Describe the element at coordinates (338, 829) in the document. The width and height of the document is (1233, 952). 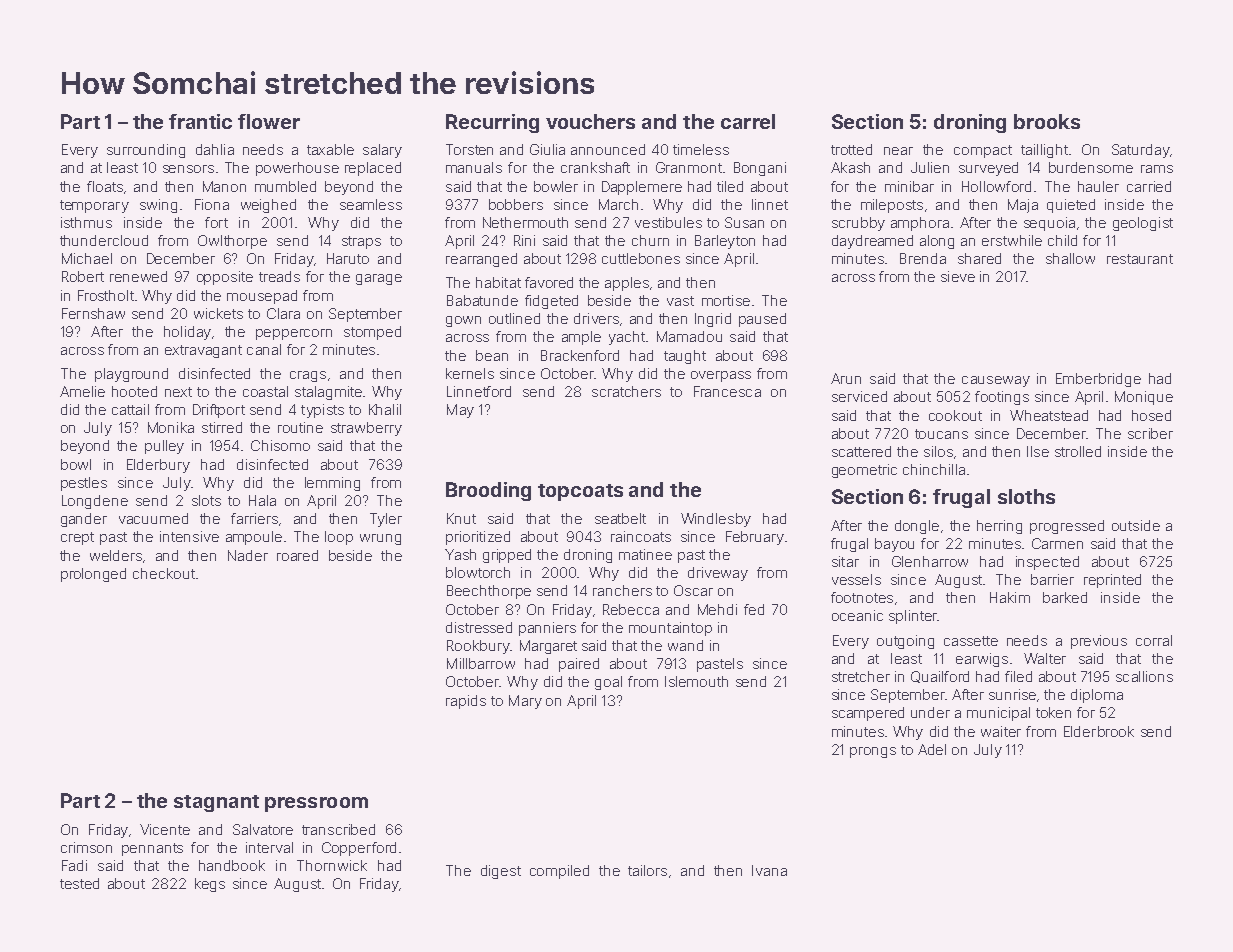
I see `transcribed` at that location.
